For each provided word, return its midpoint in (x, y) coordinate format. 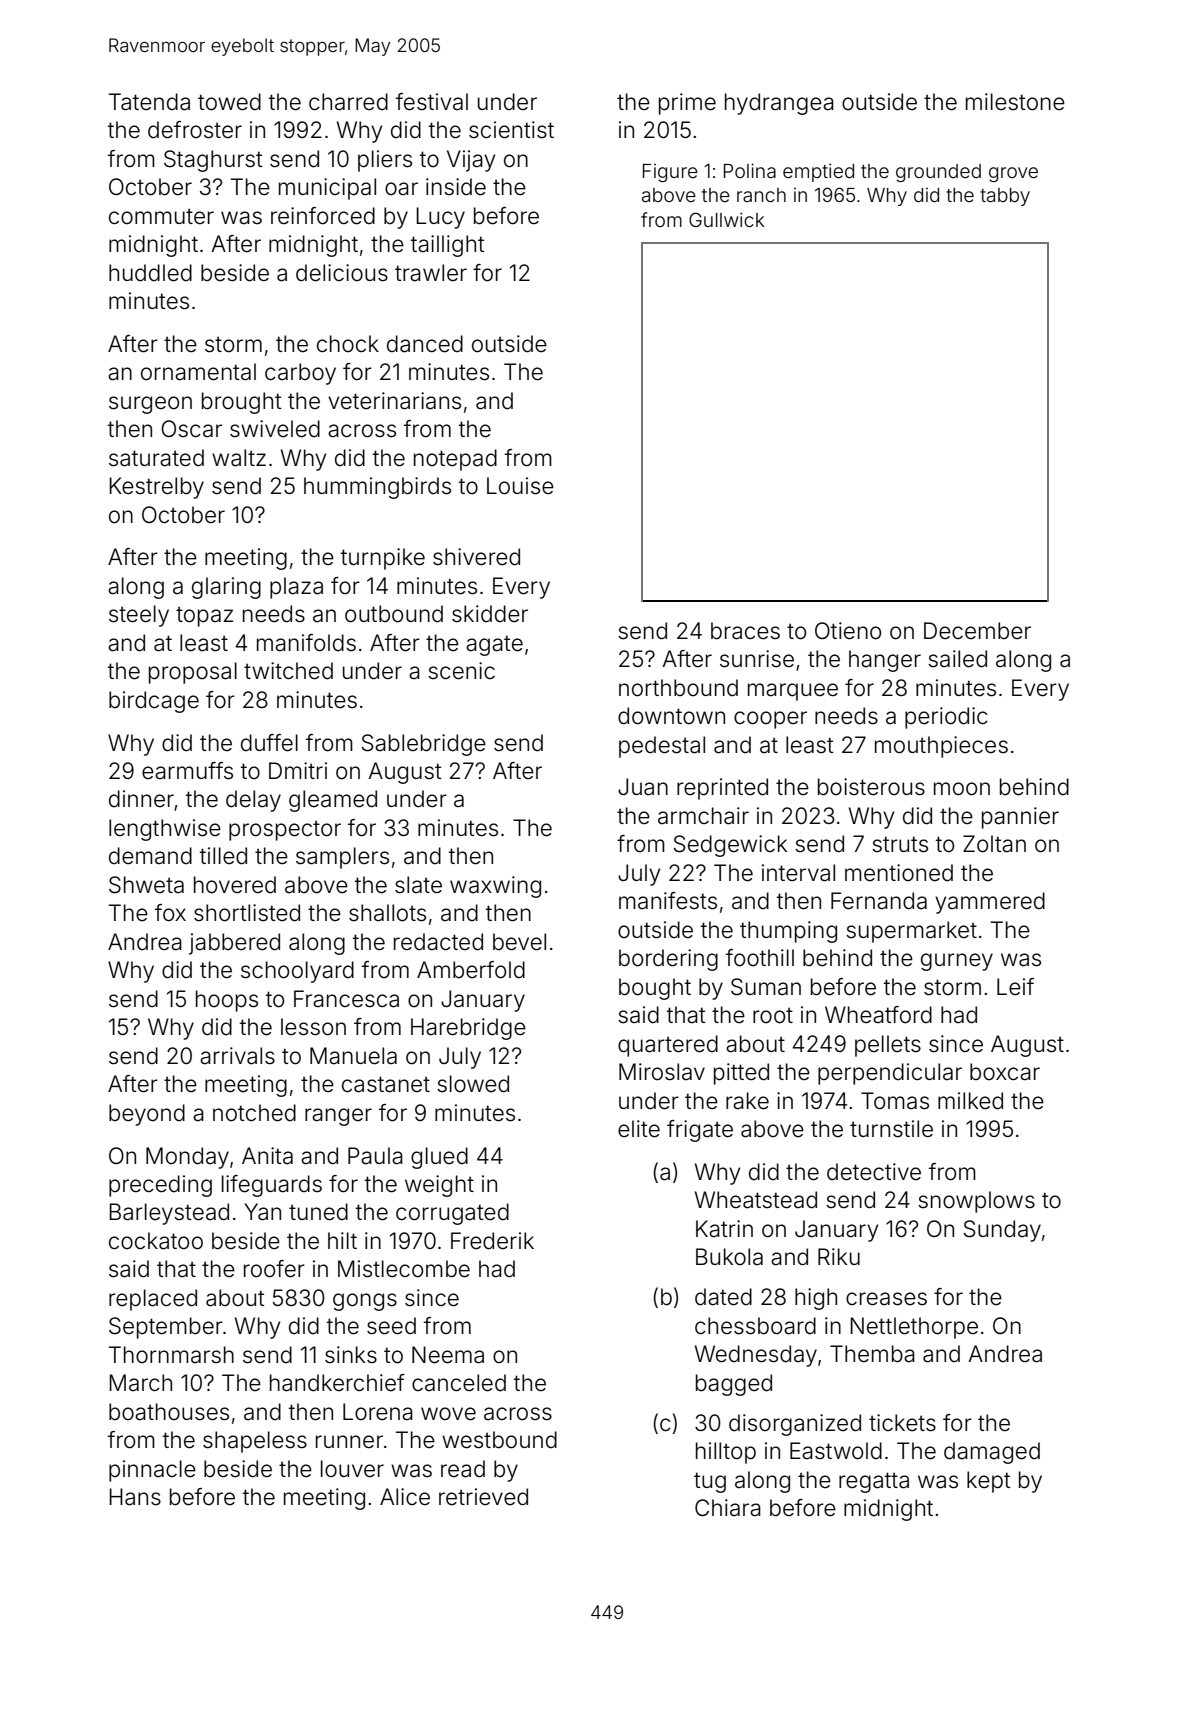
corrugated (452, 1214)
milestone (1015, 102)
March (140, 1383)
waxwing (495, 887)
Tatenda (149, 102)
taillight (448, 246)
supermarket (911, 932)
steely (139, 616)
